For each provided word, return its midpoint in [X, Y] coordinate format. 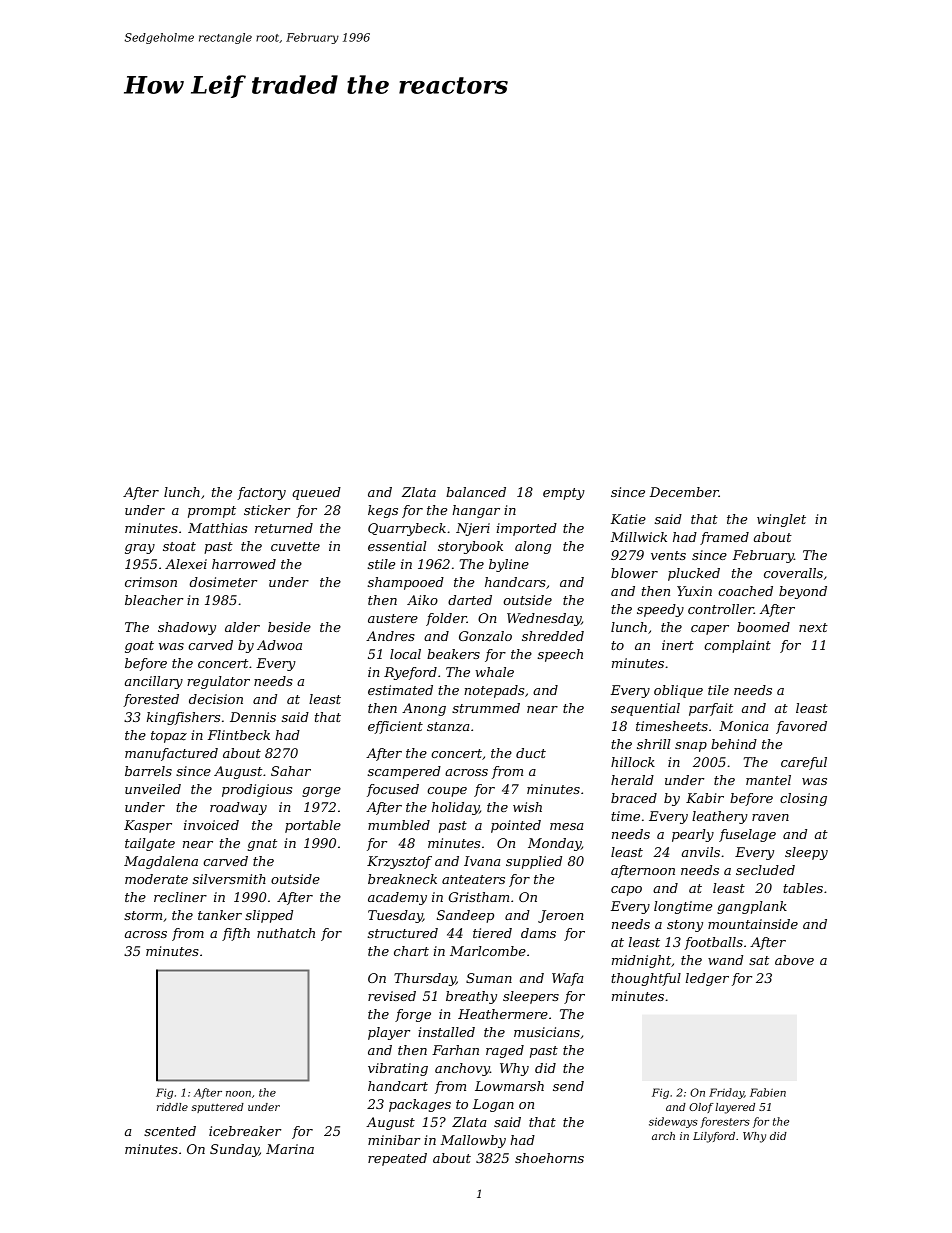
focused [393, 790]
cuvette [295, 546]
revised [392, 996]
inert [678, 645]
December [684, 492]
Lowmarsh [509, 1086]
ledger [707, 979]
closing [803, 799]
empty [564, 494]
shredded [553, 636]
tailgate [150, 844]
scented [170, 1131]
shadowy [187, 628]
